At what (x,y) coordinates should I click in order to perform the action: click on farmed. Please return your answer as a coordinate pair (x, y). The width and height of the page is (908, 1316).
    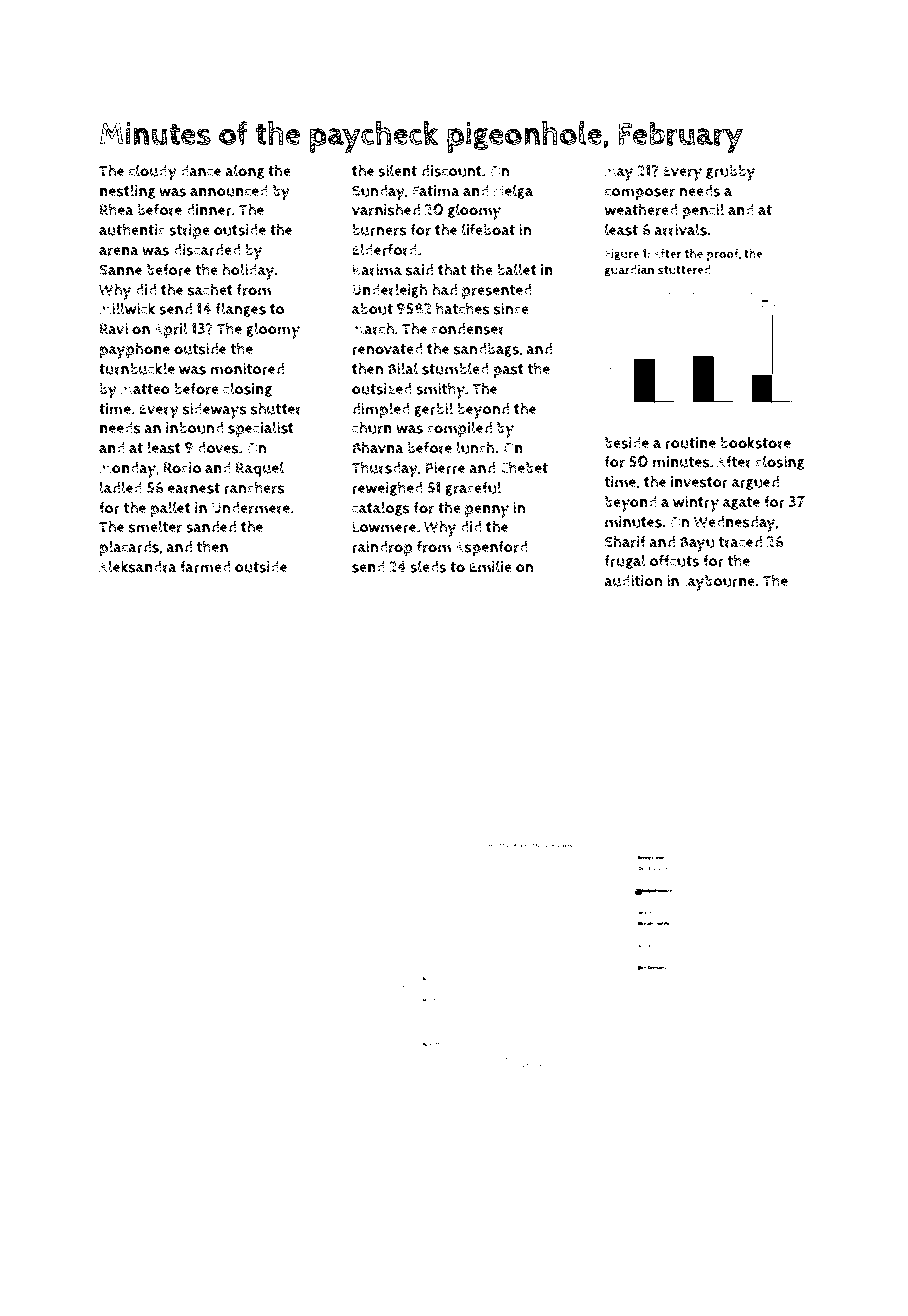
    Looking at the image, I should click on (205, 566).
